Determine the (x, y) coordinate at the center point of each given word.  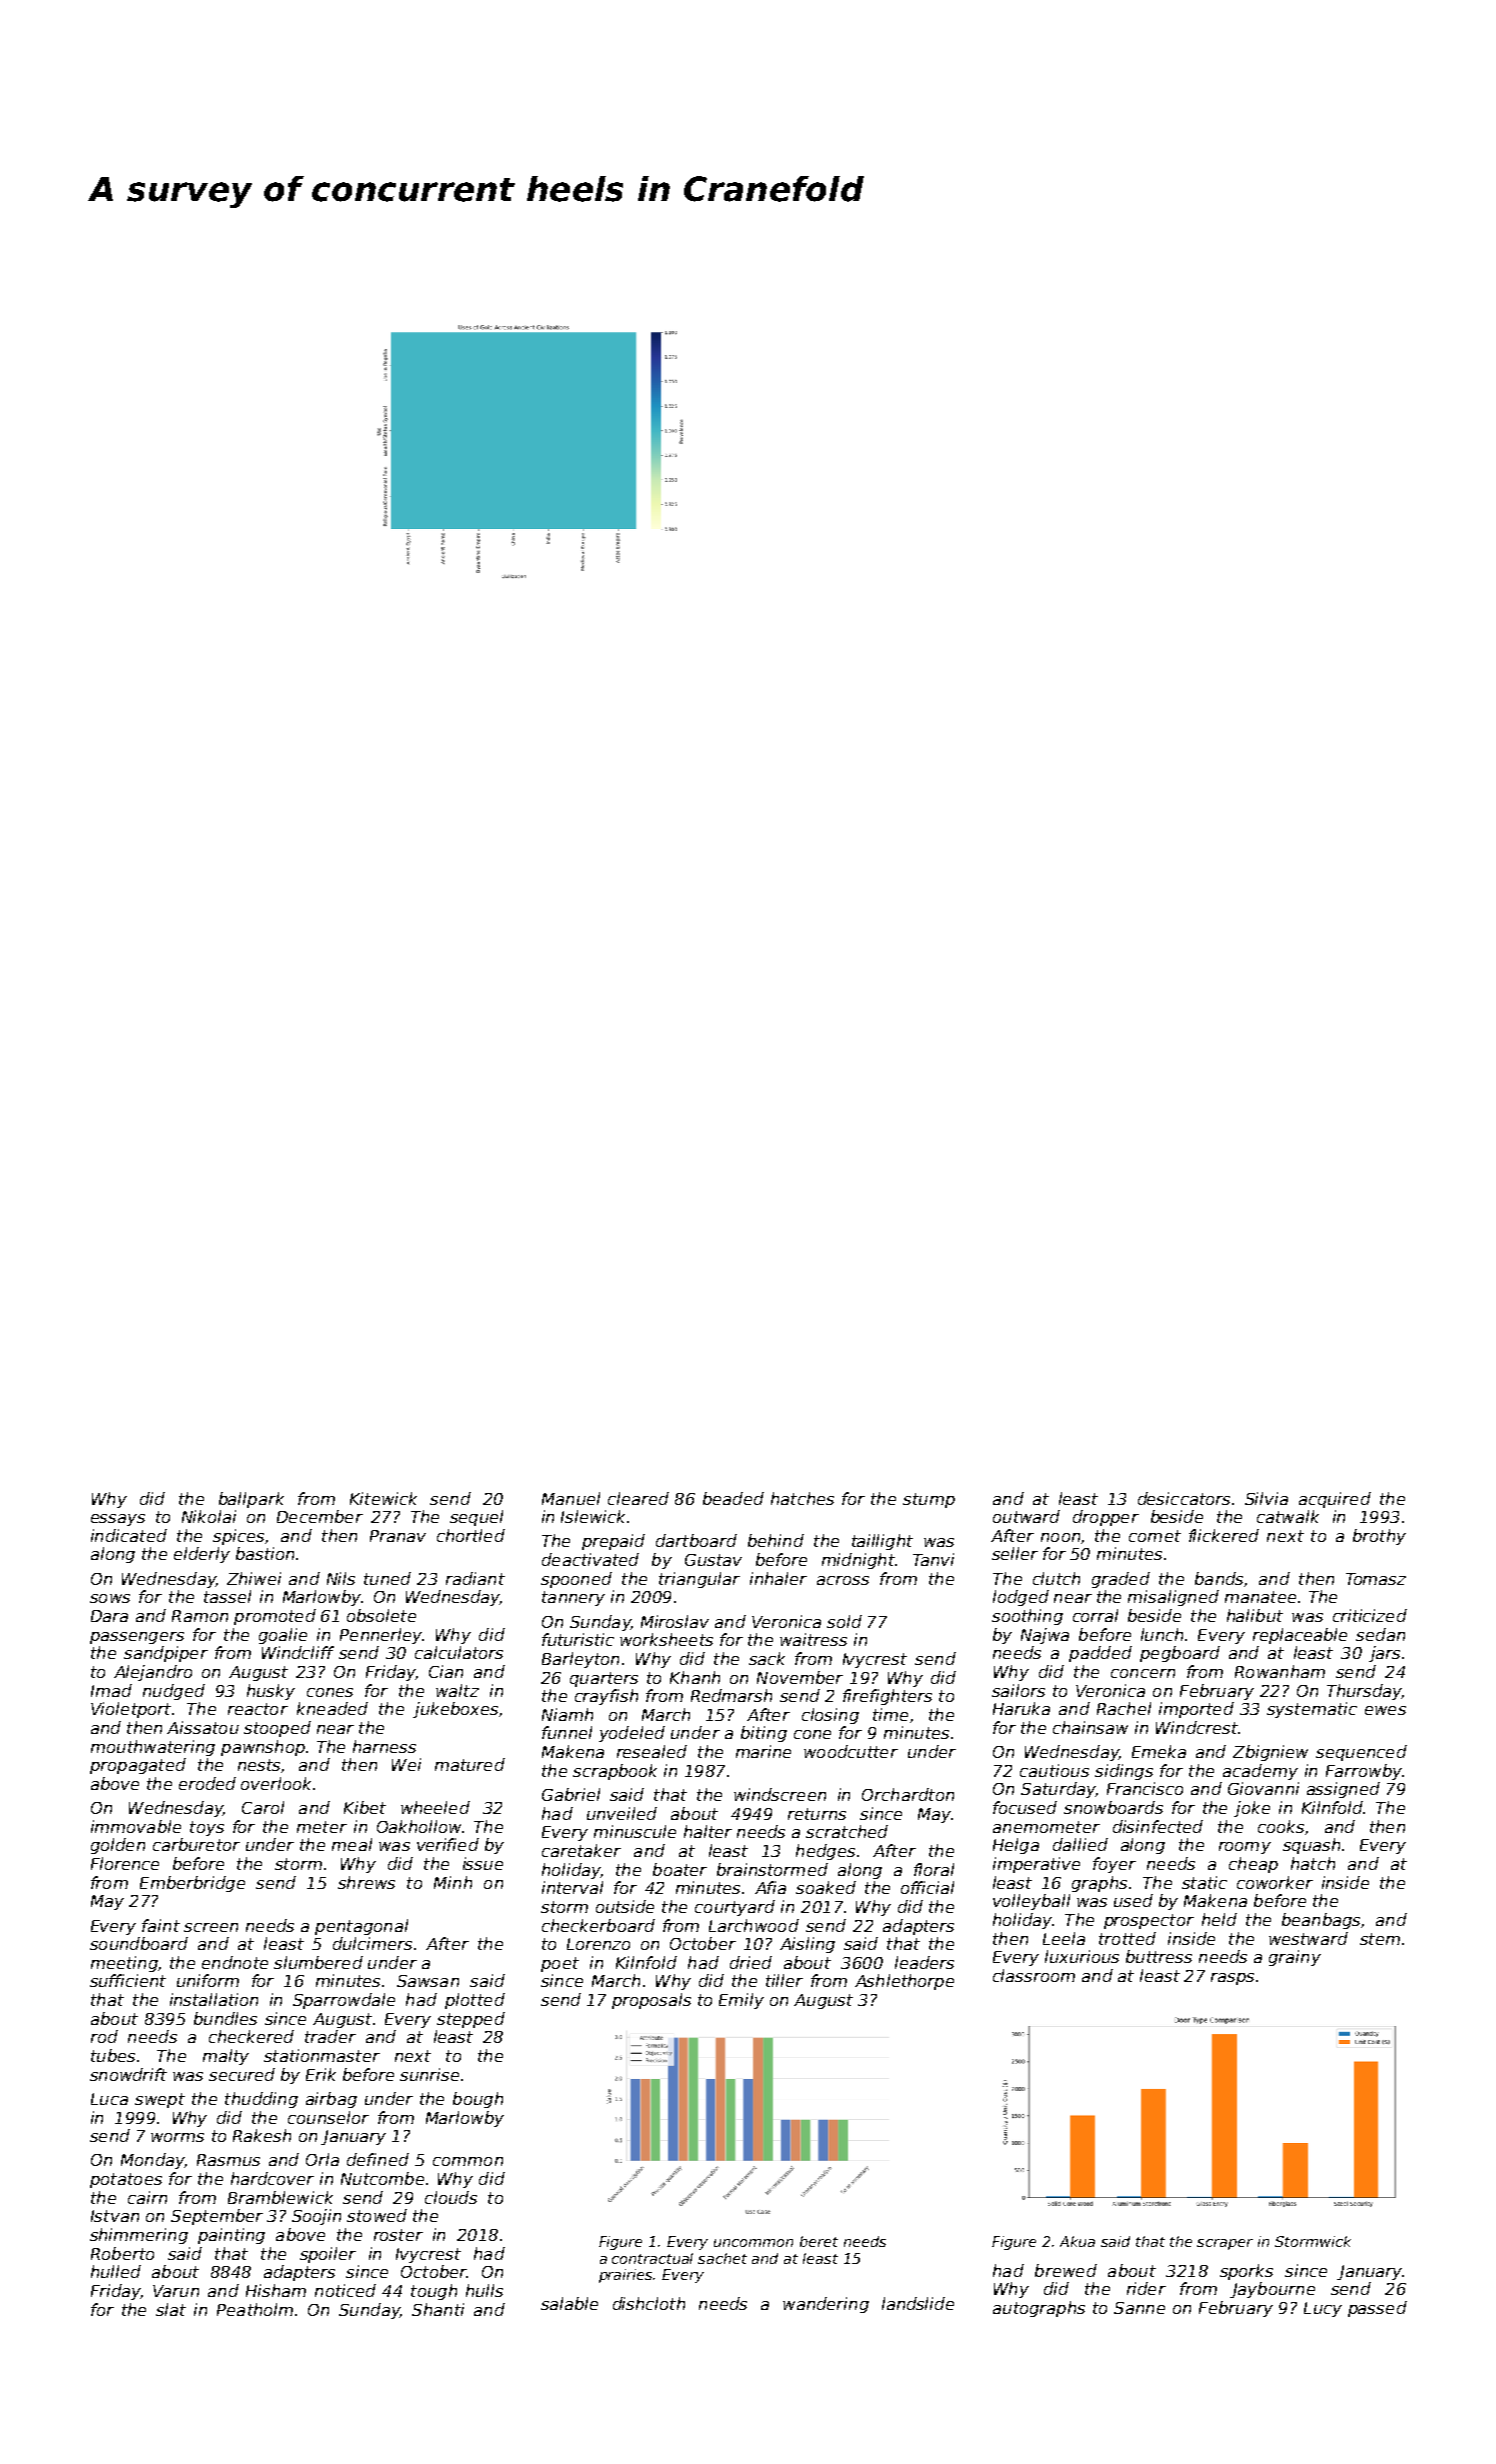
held (1219, 1919)
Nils (341, 1578)
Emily (741, 2001)
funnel (567, 1732)
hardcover (272, 2178)
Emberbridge (192, 1884)
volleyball (1031, 1902)
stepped (471, 2020)
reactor (258, 1709)
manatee (1260, 1597)
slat (171, 2309)
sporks (1246, 2272)
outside (625, 1906)
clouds (451, 2197)
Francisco (1145, 1788)
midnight (858, 1561)
